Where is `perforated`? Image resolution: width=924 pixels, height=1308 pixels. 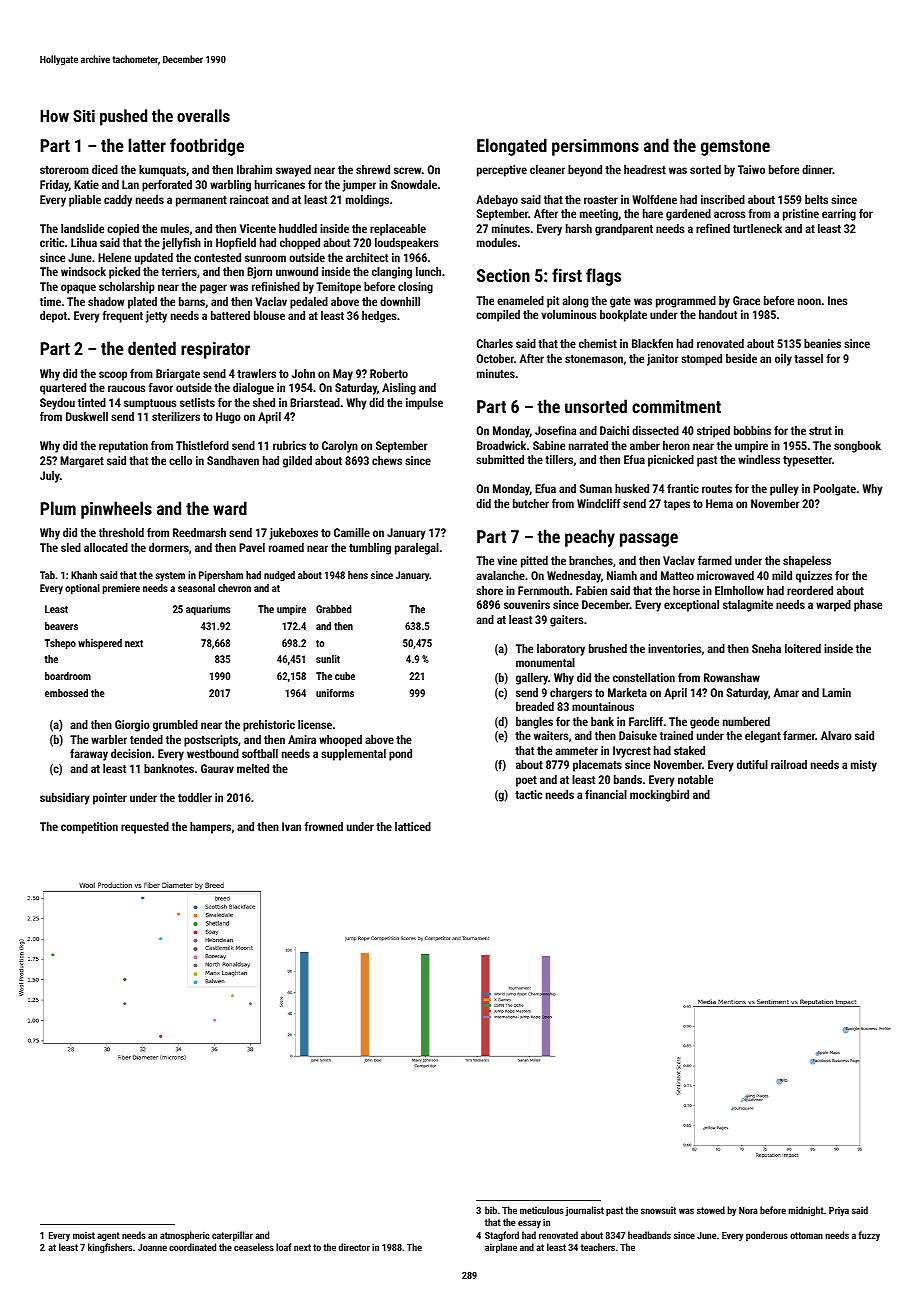
perforated is located at coordinates (167, 186).
